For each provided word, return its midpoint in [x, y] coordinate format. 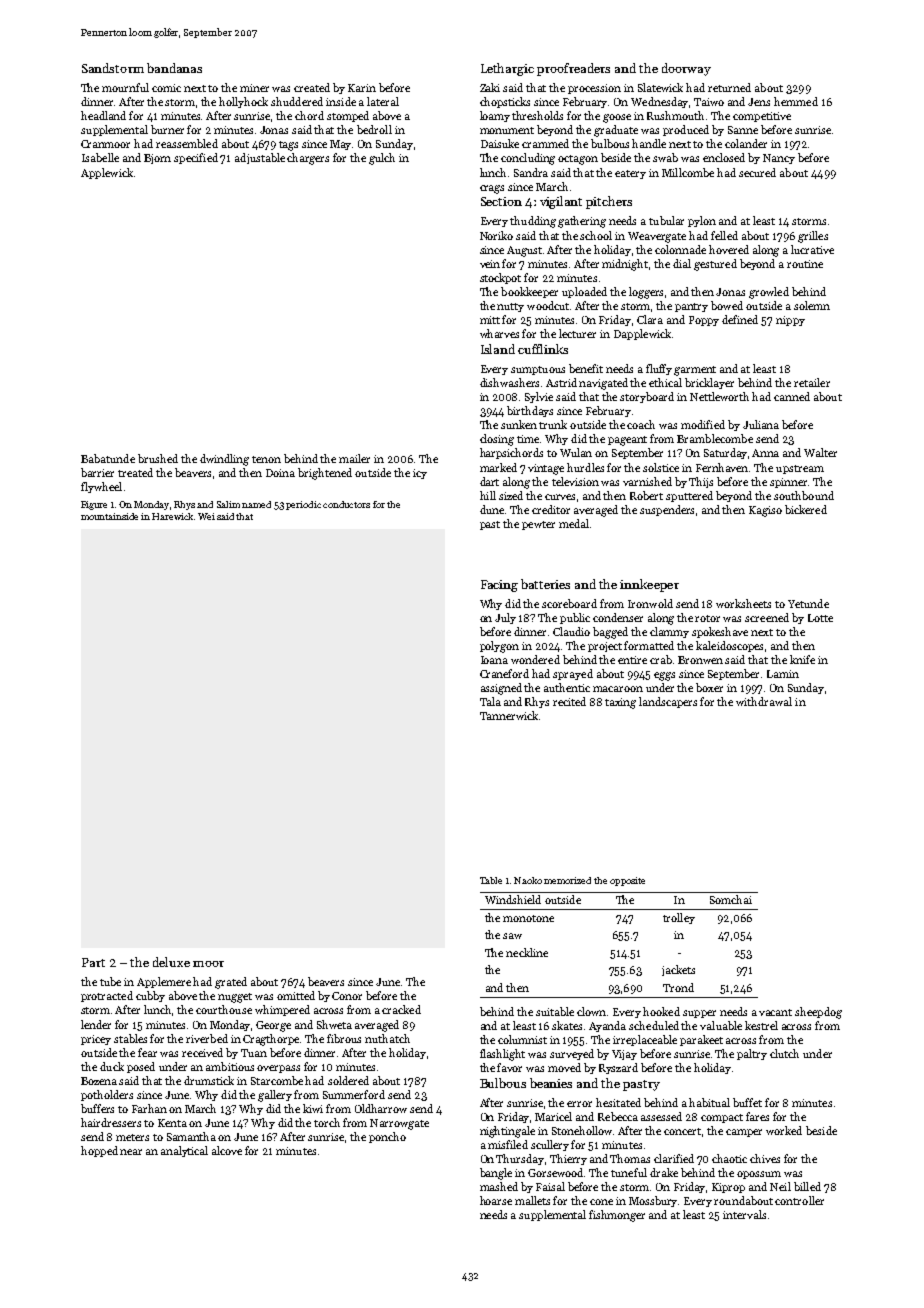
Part [93, 962]
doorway [686, 69]
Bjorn [157, 159]
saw [512, 936]
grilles [813, 237]
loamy [495, 116]
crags [492, 189]
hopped [99, 1151]
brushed [158, 458]
